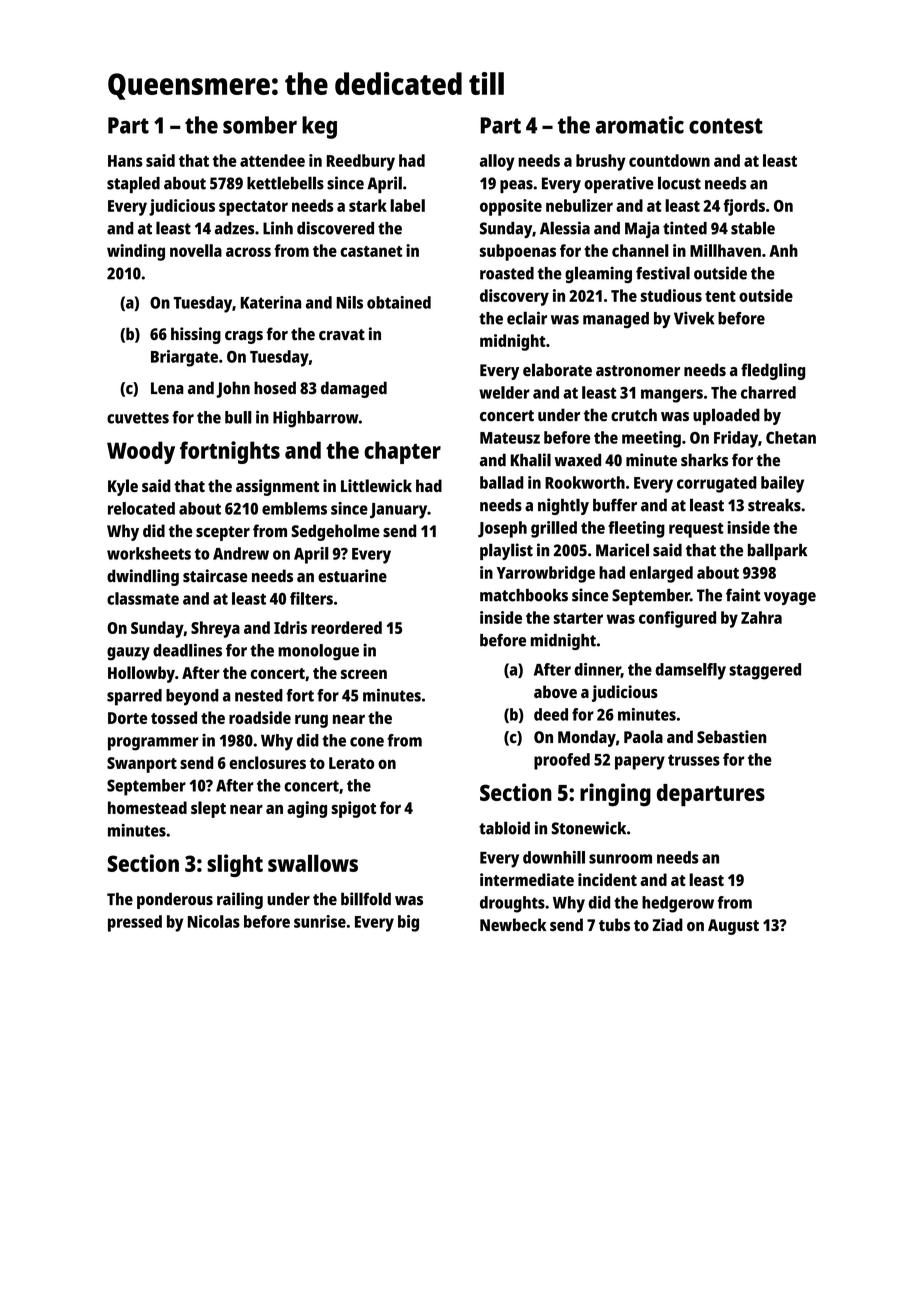 The height and width of the screenshot is (1308, 924). Describe the element at coordinates (651, 439) in the screenshot. I see `meeting` at that location.
